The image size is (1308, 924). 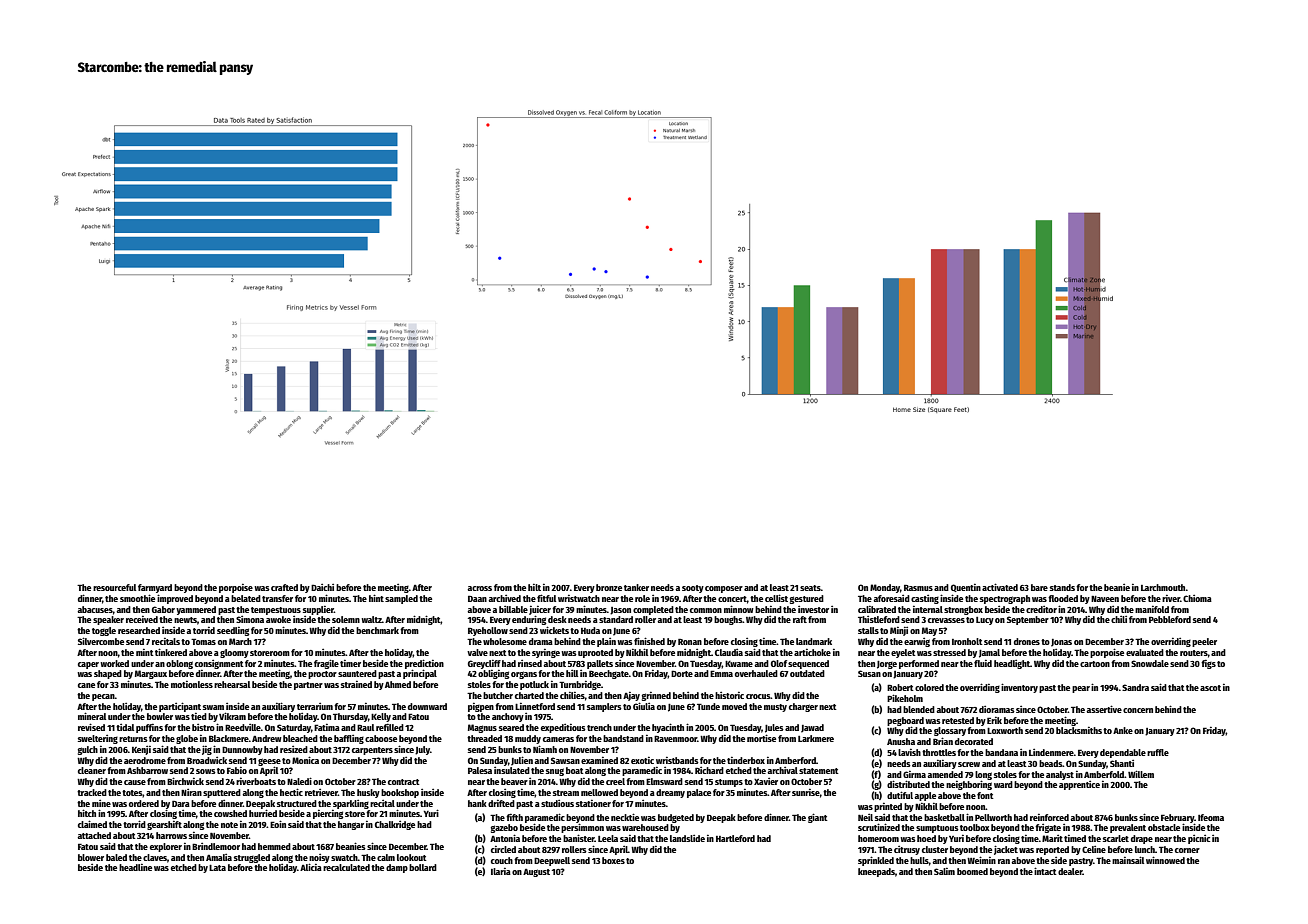 What do you see at coordinates (311, 867) in the screenshot?
I see `Alicia` at bounding box center [311, 867].
